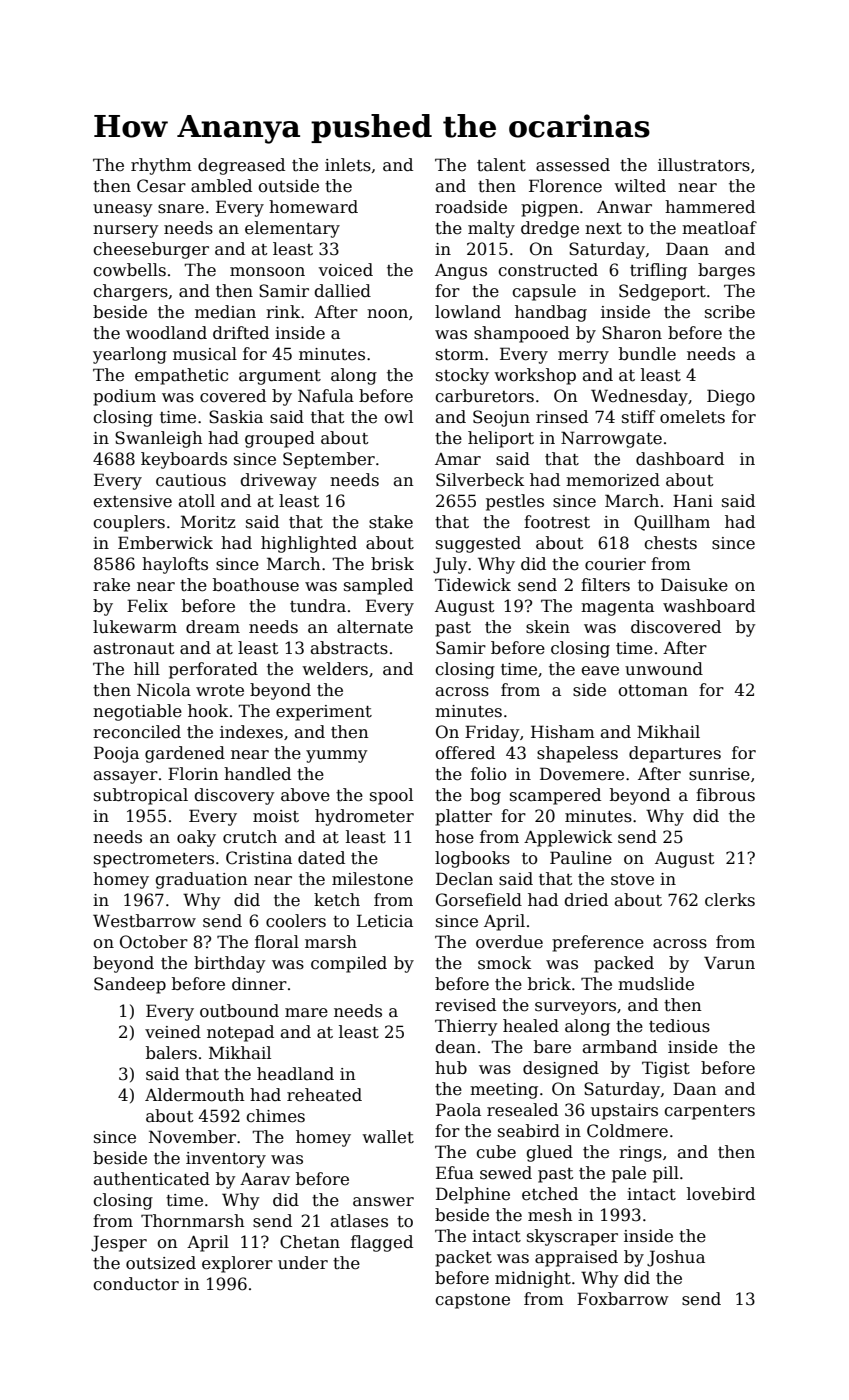 The image size is (849, 1400). I want to click on reconciled, so click(137, 732).
